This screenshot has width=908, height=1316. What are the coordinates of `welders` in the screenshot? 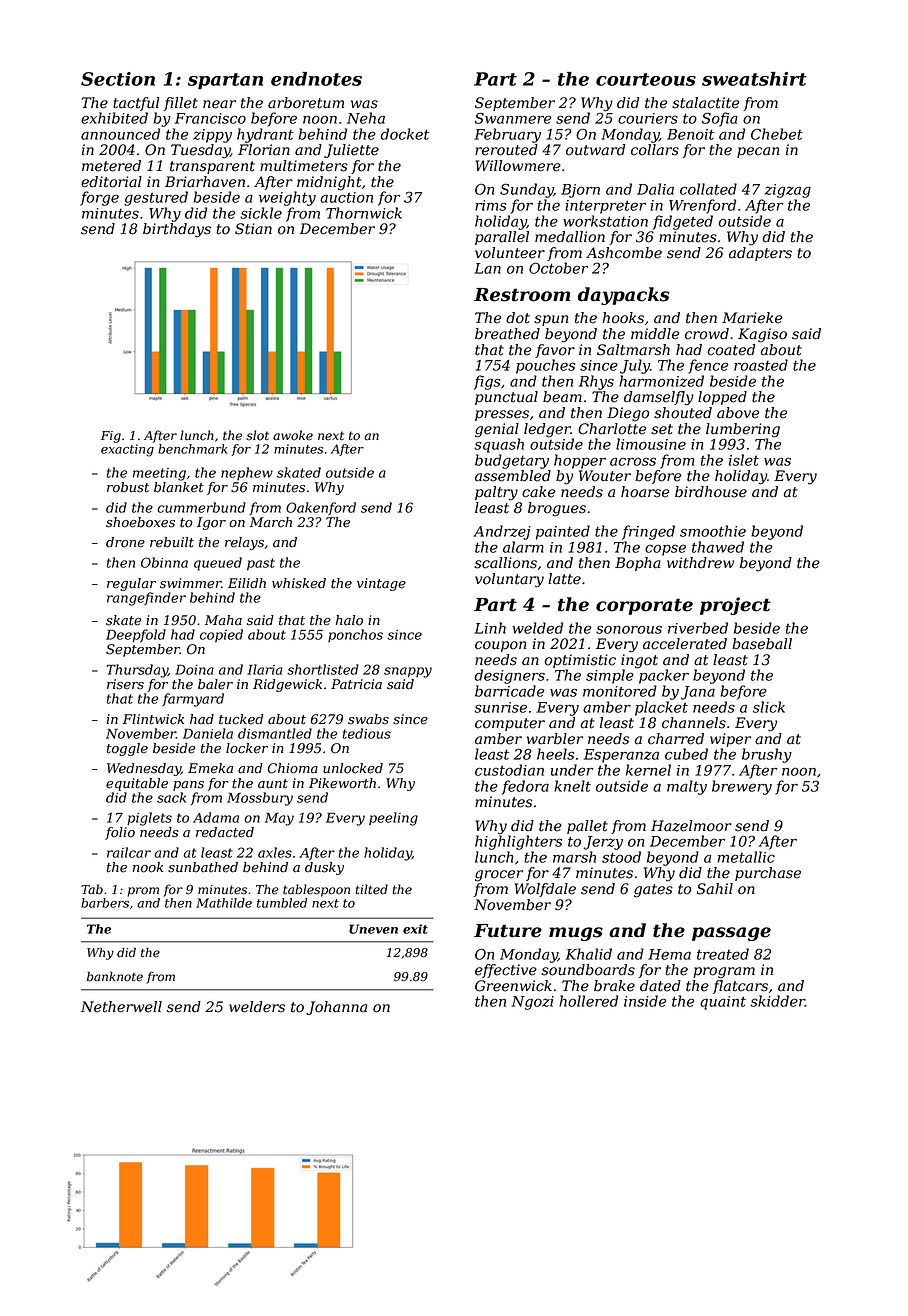 It's located at (257, 1007).
